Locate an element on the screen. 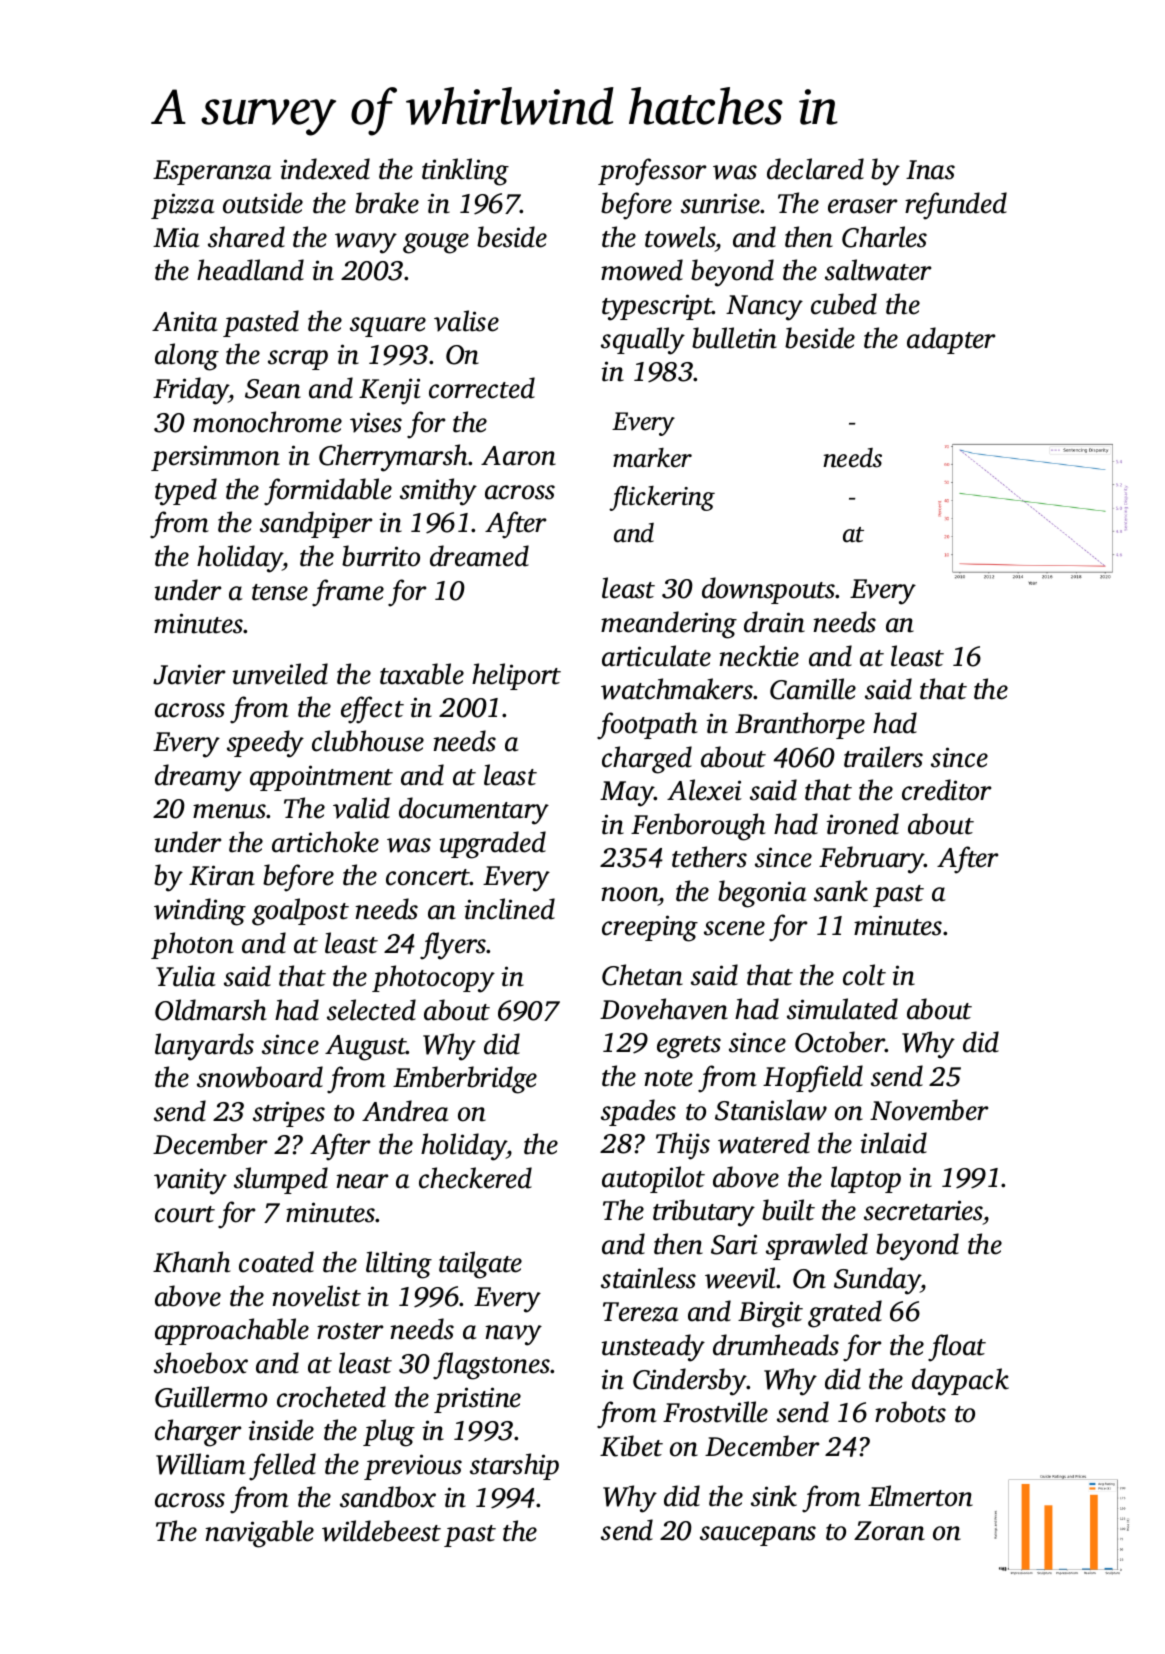 The height and width of the screenshot is (1654, 1165). Inas is located at coordinates (930, 170).
